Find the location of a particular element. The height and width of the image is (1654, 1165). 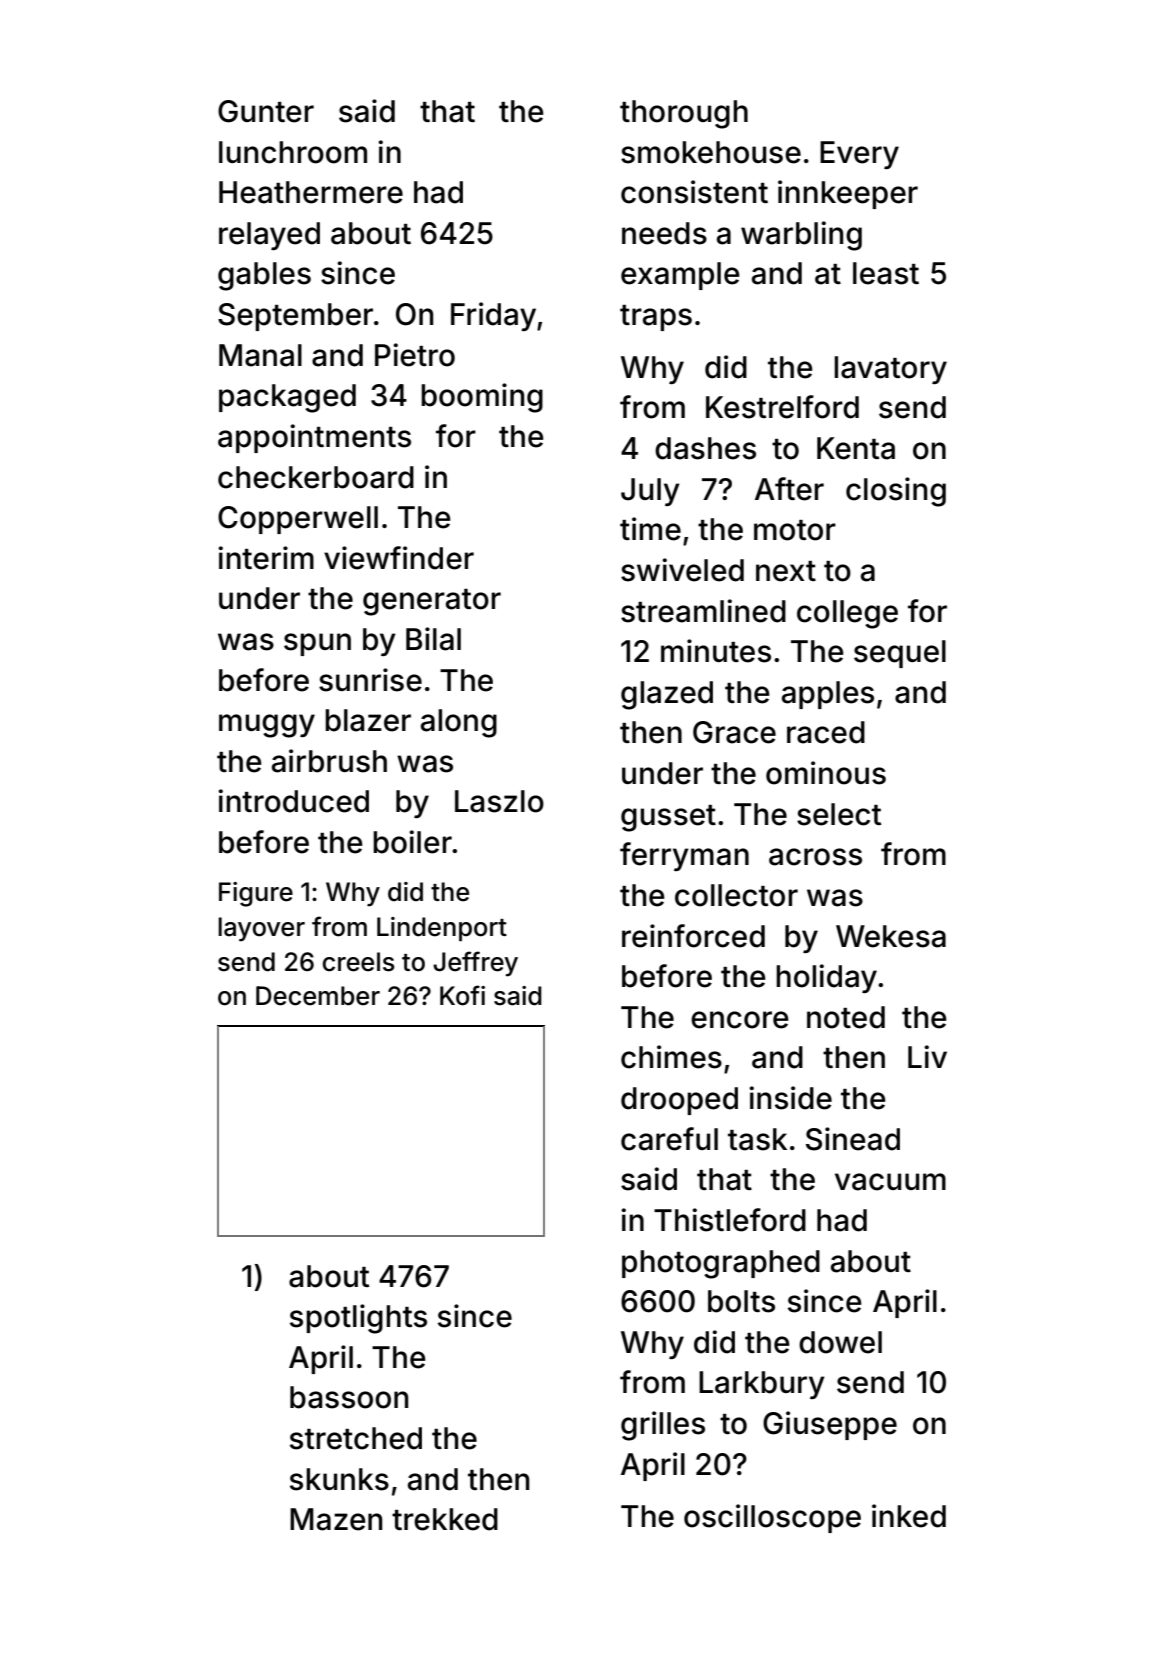

chimes is located at coordinates (671, 1057).
